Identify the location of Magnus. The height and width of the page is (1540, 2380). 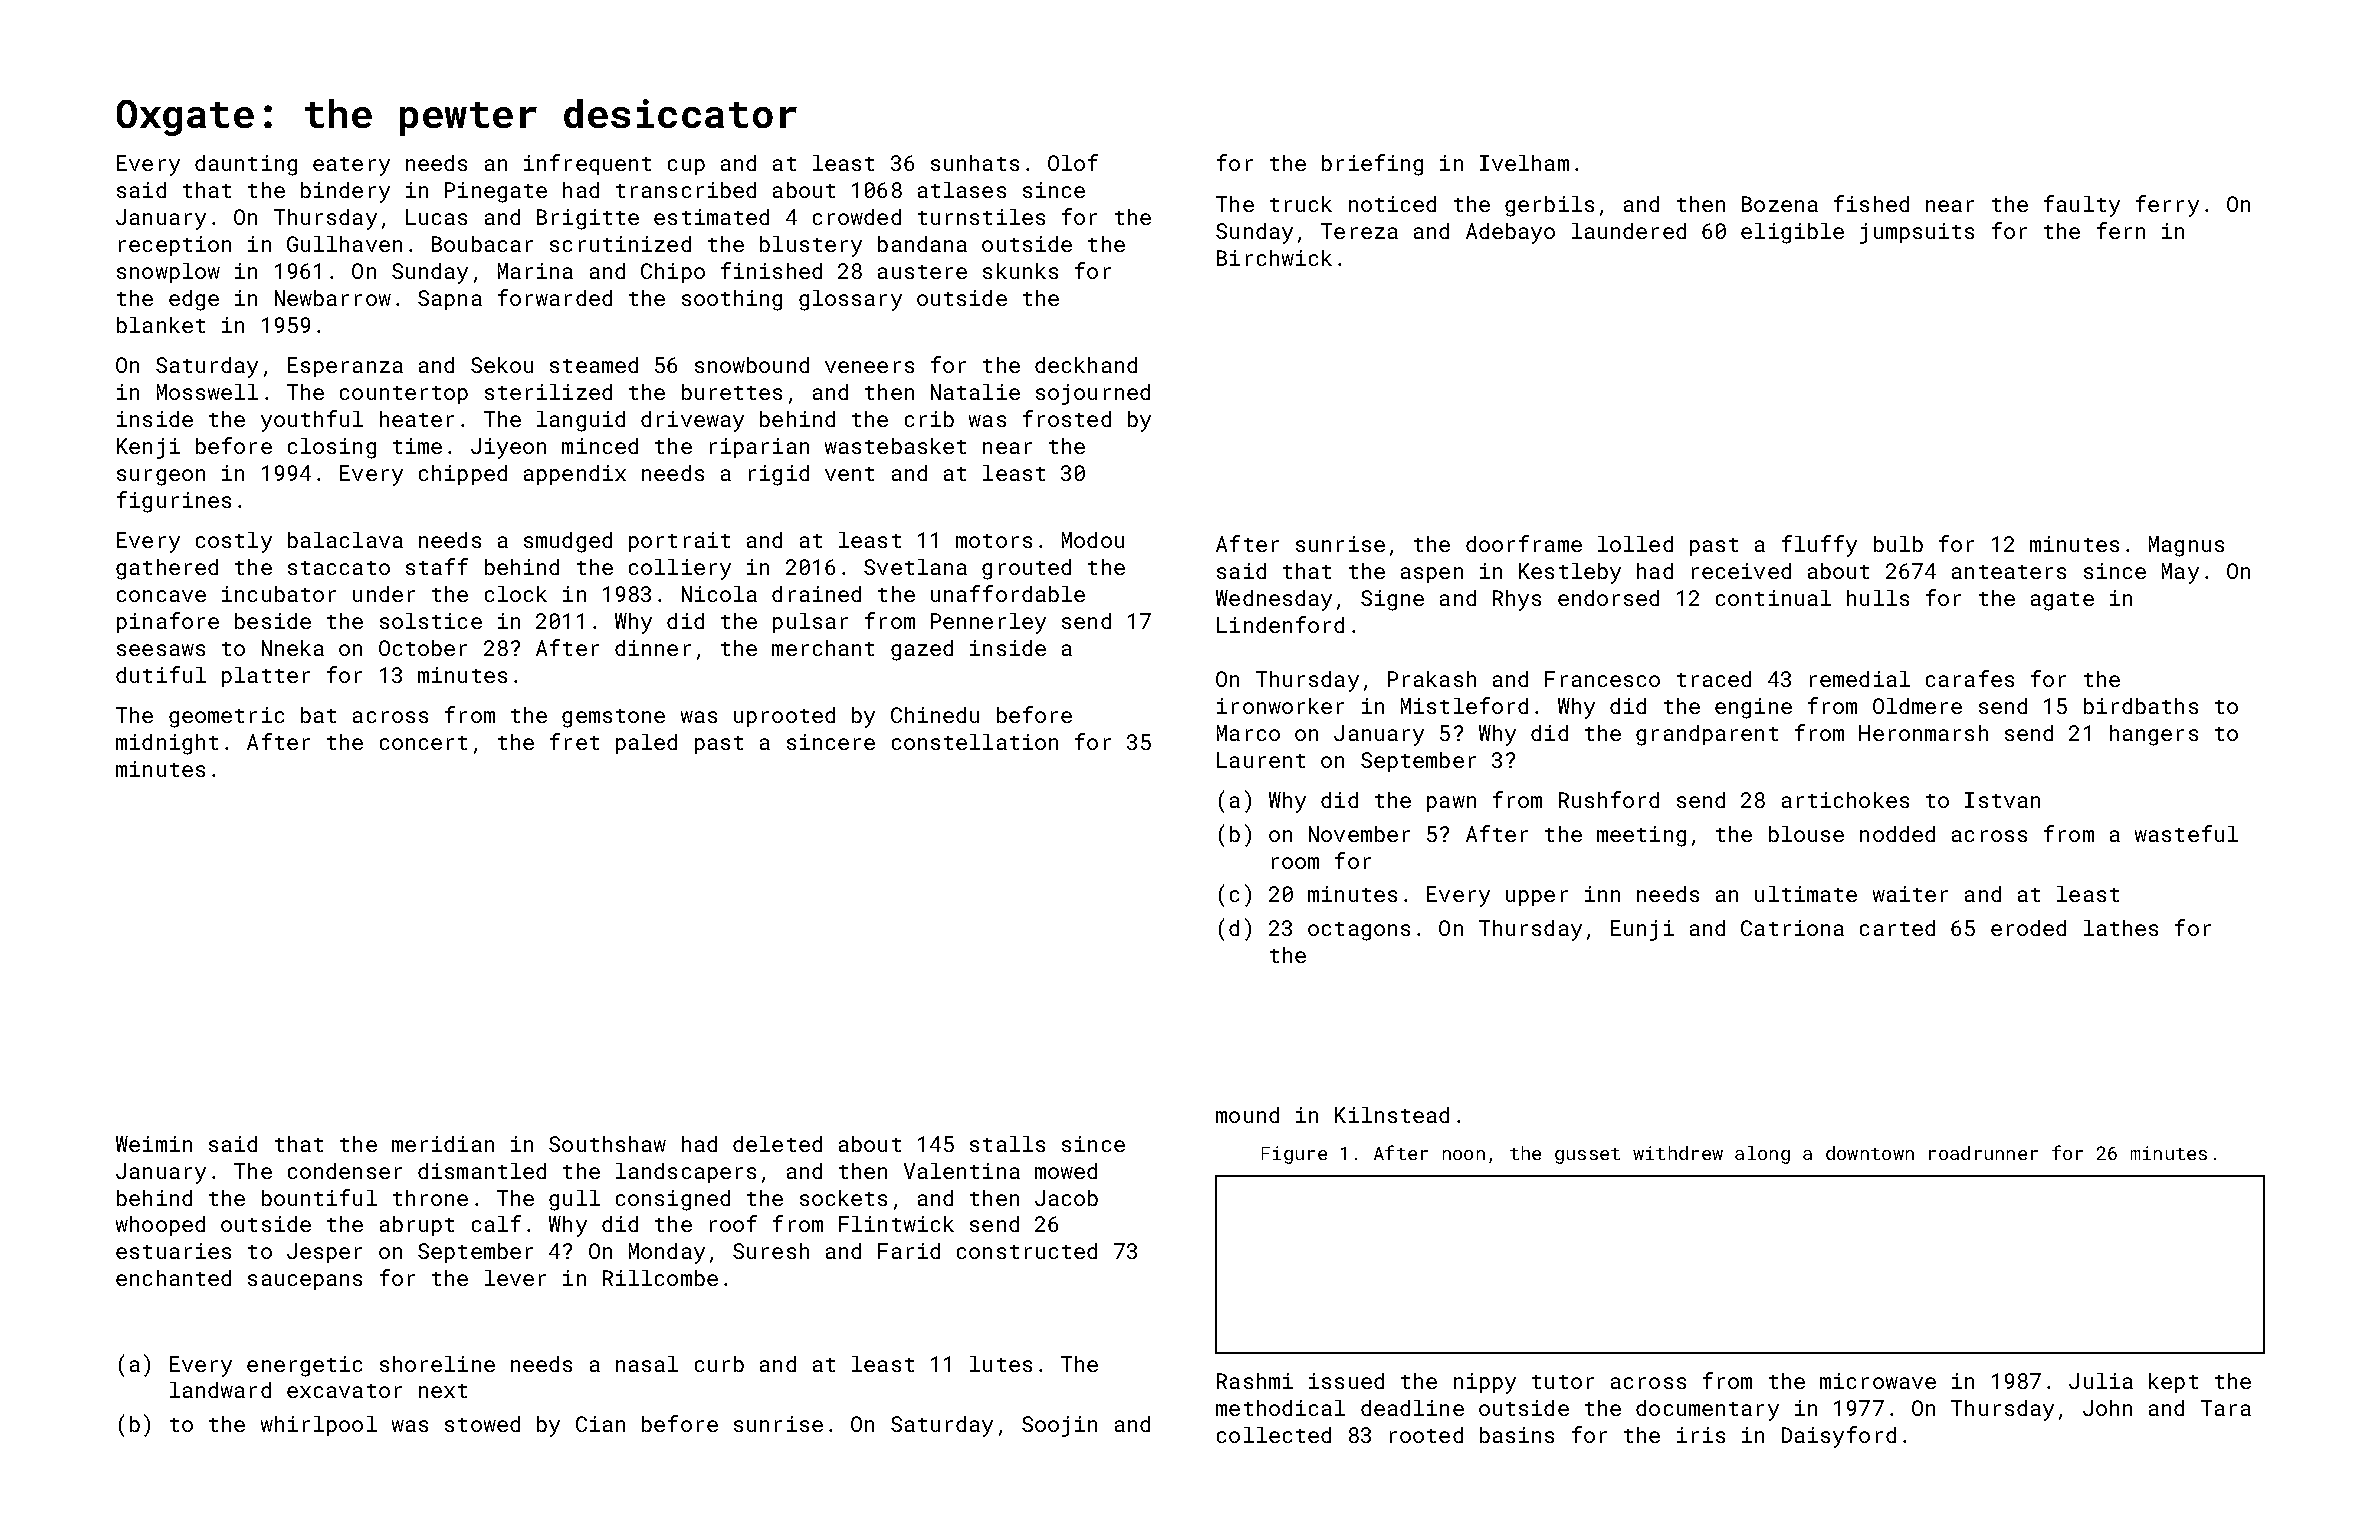
(2186, 546).
